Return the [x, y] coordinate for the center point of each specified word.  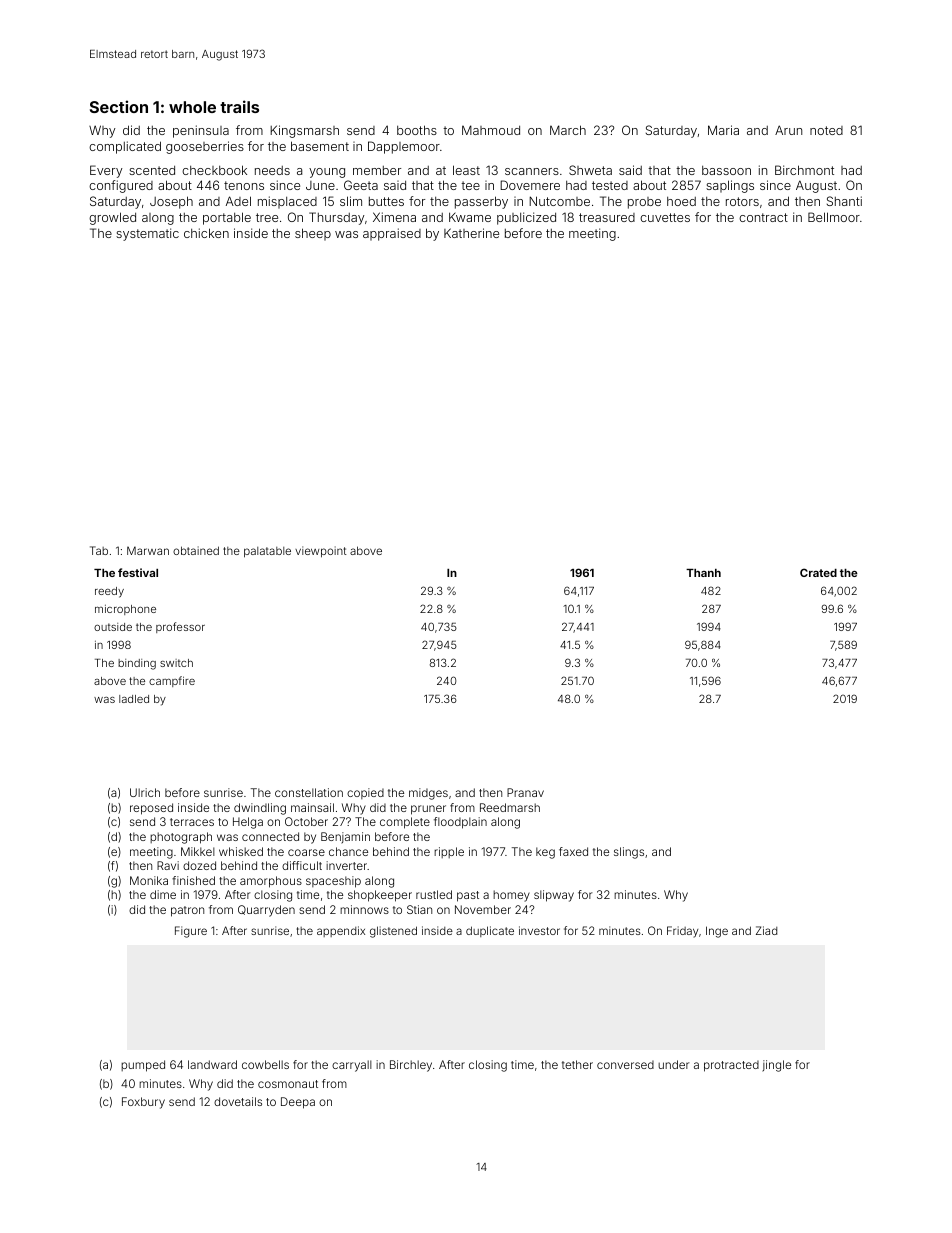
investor [539, 930]
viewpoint [321, 552]
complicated [125, 147]
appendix [341, 931]
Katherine [471, 233]
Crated [818, 572]
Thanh [703, 573]
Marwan [148, 550]
